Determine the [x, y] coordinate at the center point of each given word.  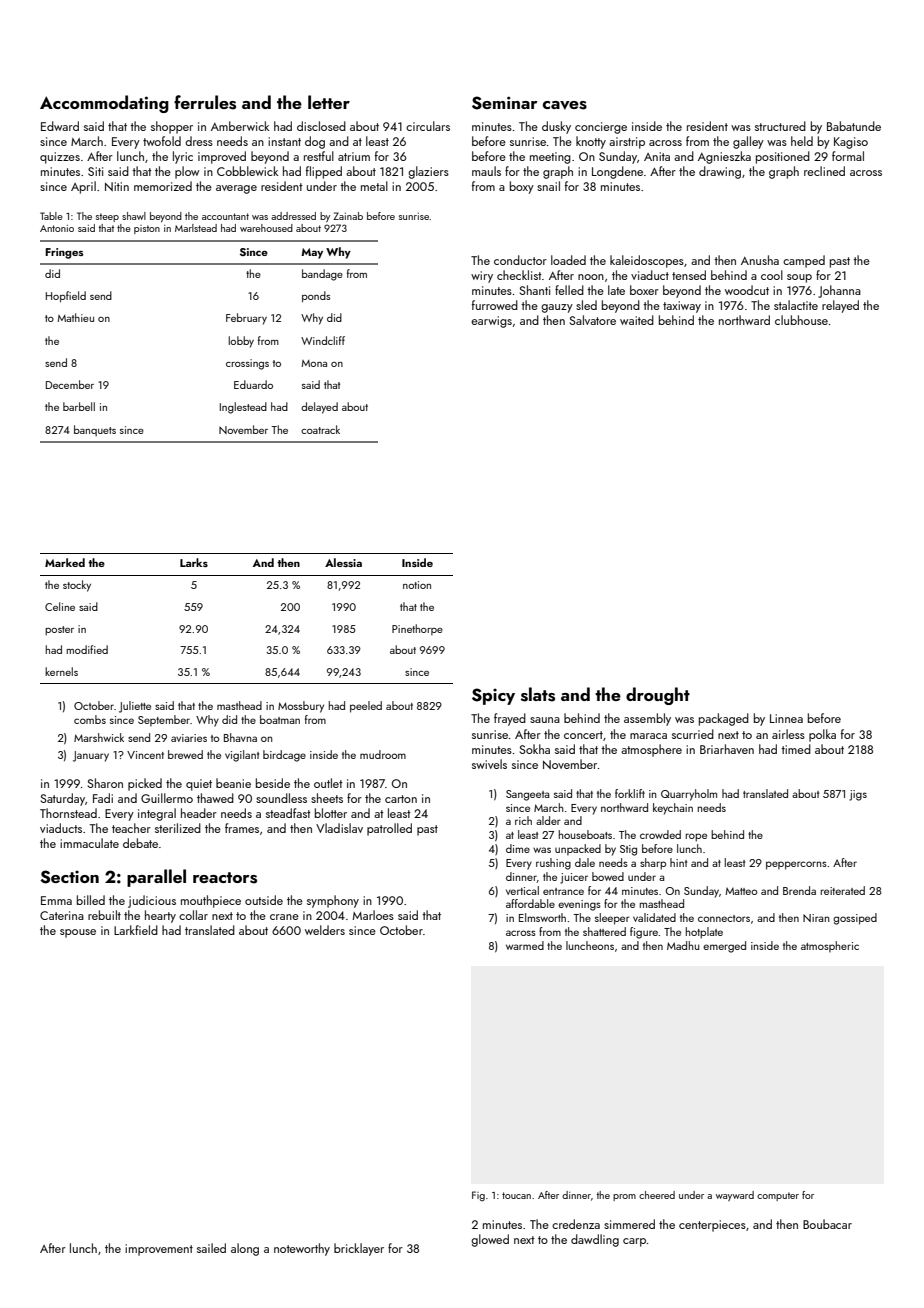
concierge [601, 128]
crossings [247, 364]
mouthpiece [211, 901]
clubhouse [801, 320]
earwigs [491, 322]
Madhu [683, 945]
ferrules [205, 102]
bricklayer [359, 1249]
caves [565, 105]
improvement [159, 1250]
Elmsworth [542, 917]
